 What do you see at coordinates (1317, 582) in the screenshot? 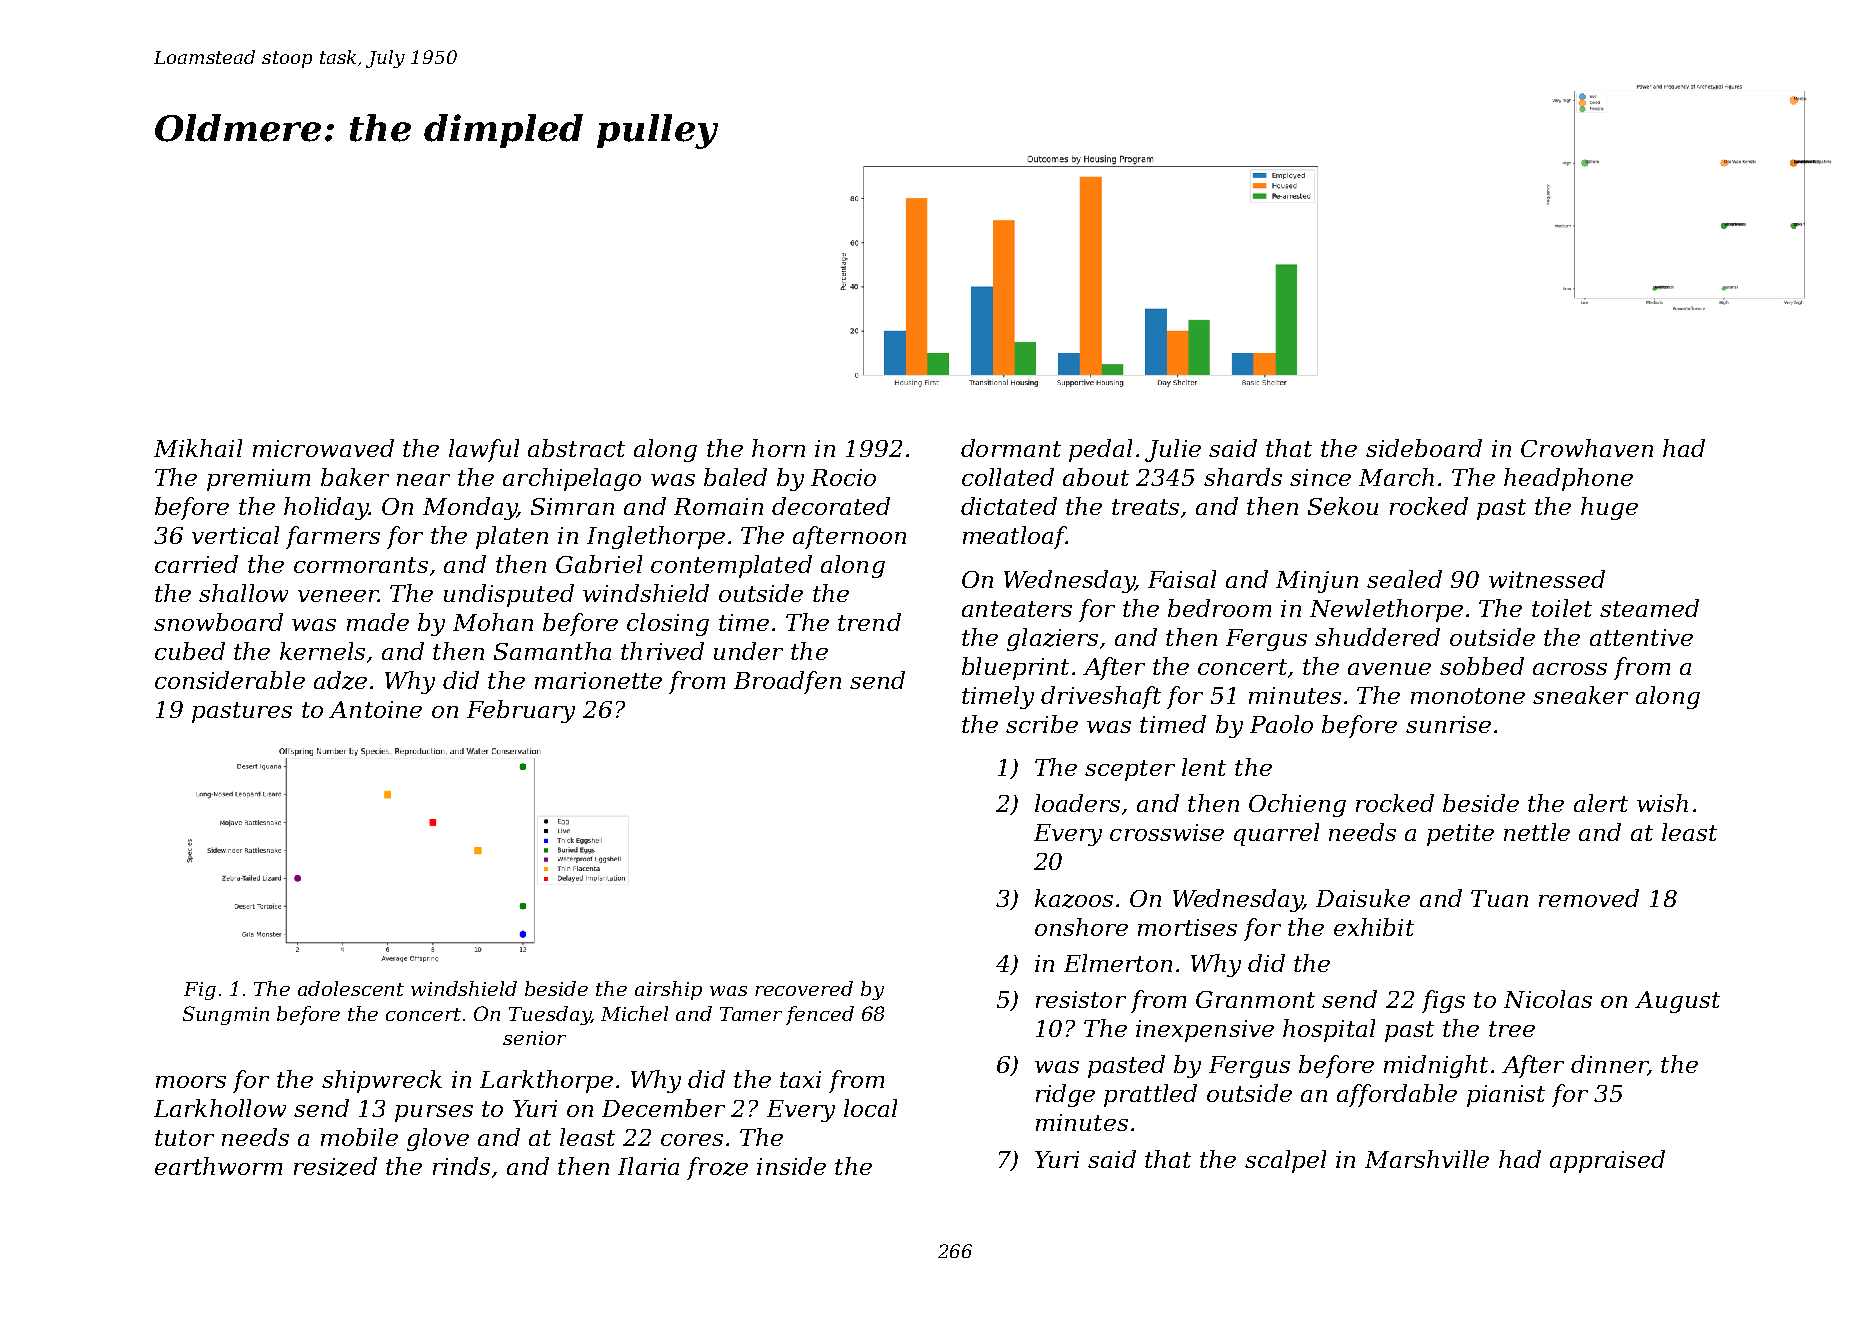
I see `Minjun` at bounding box center [1317, 582].
